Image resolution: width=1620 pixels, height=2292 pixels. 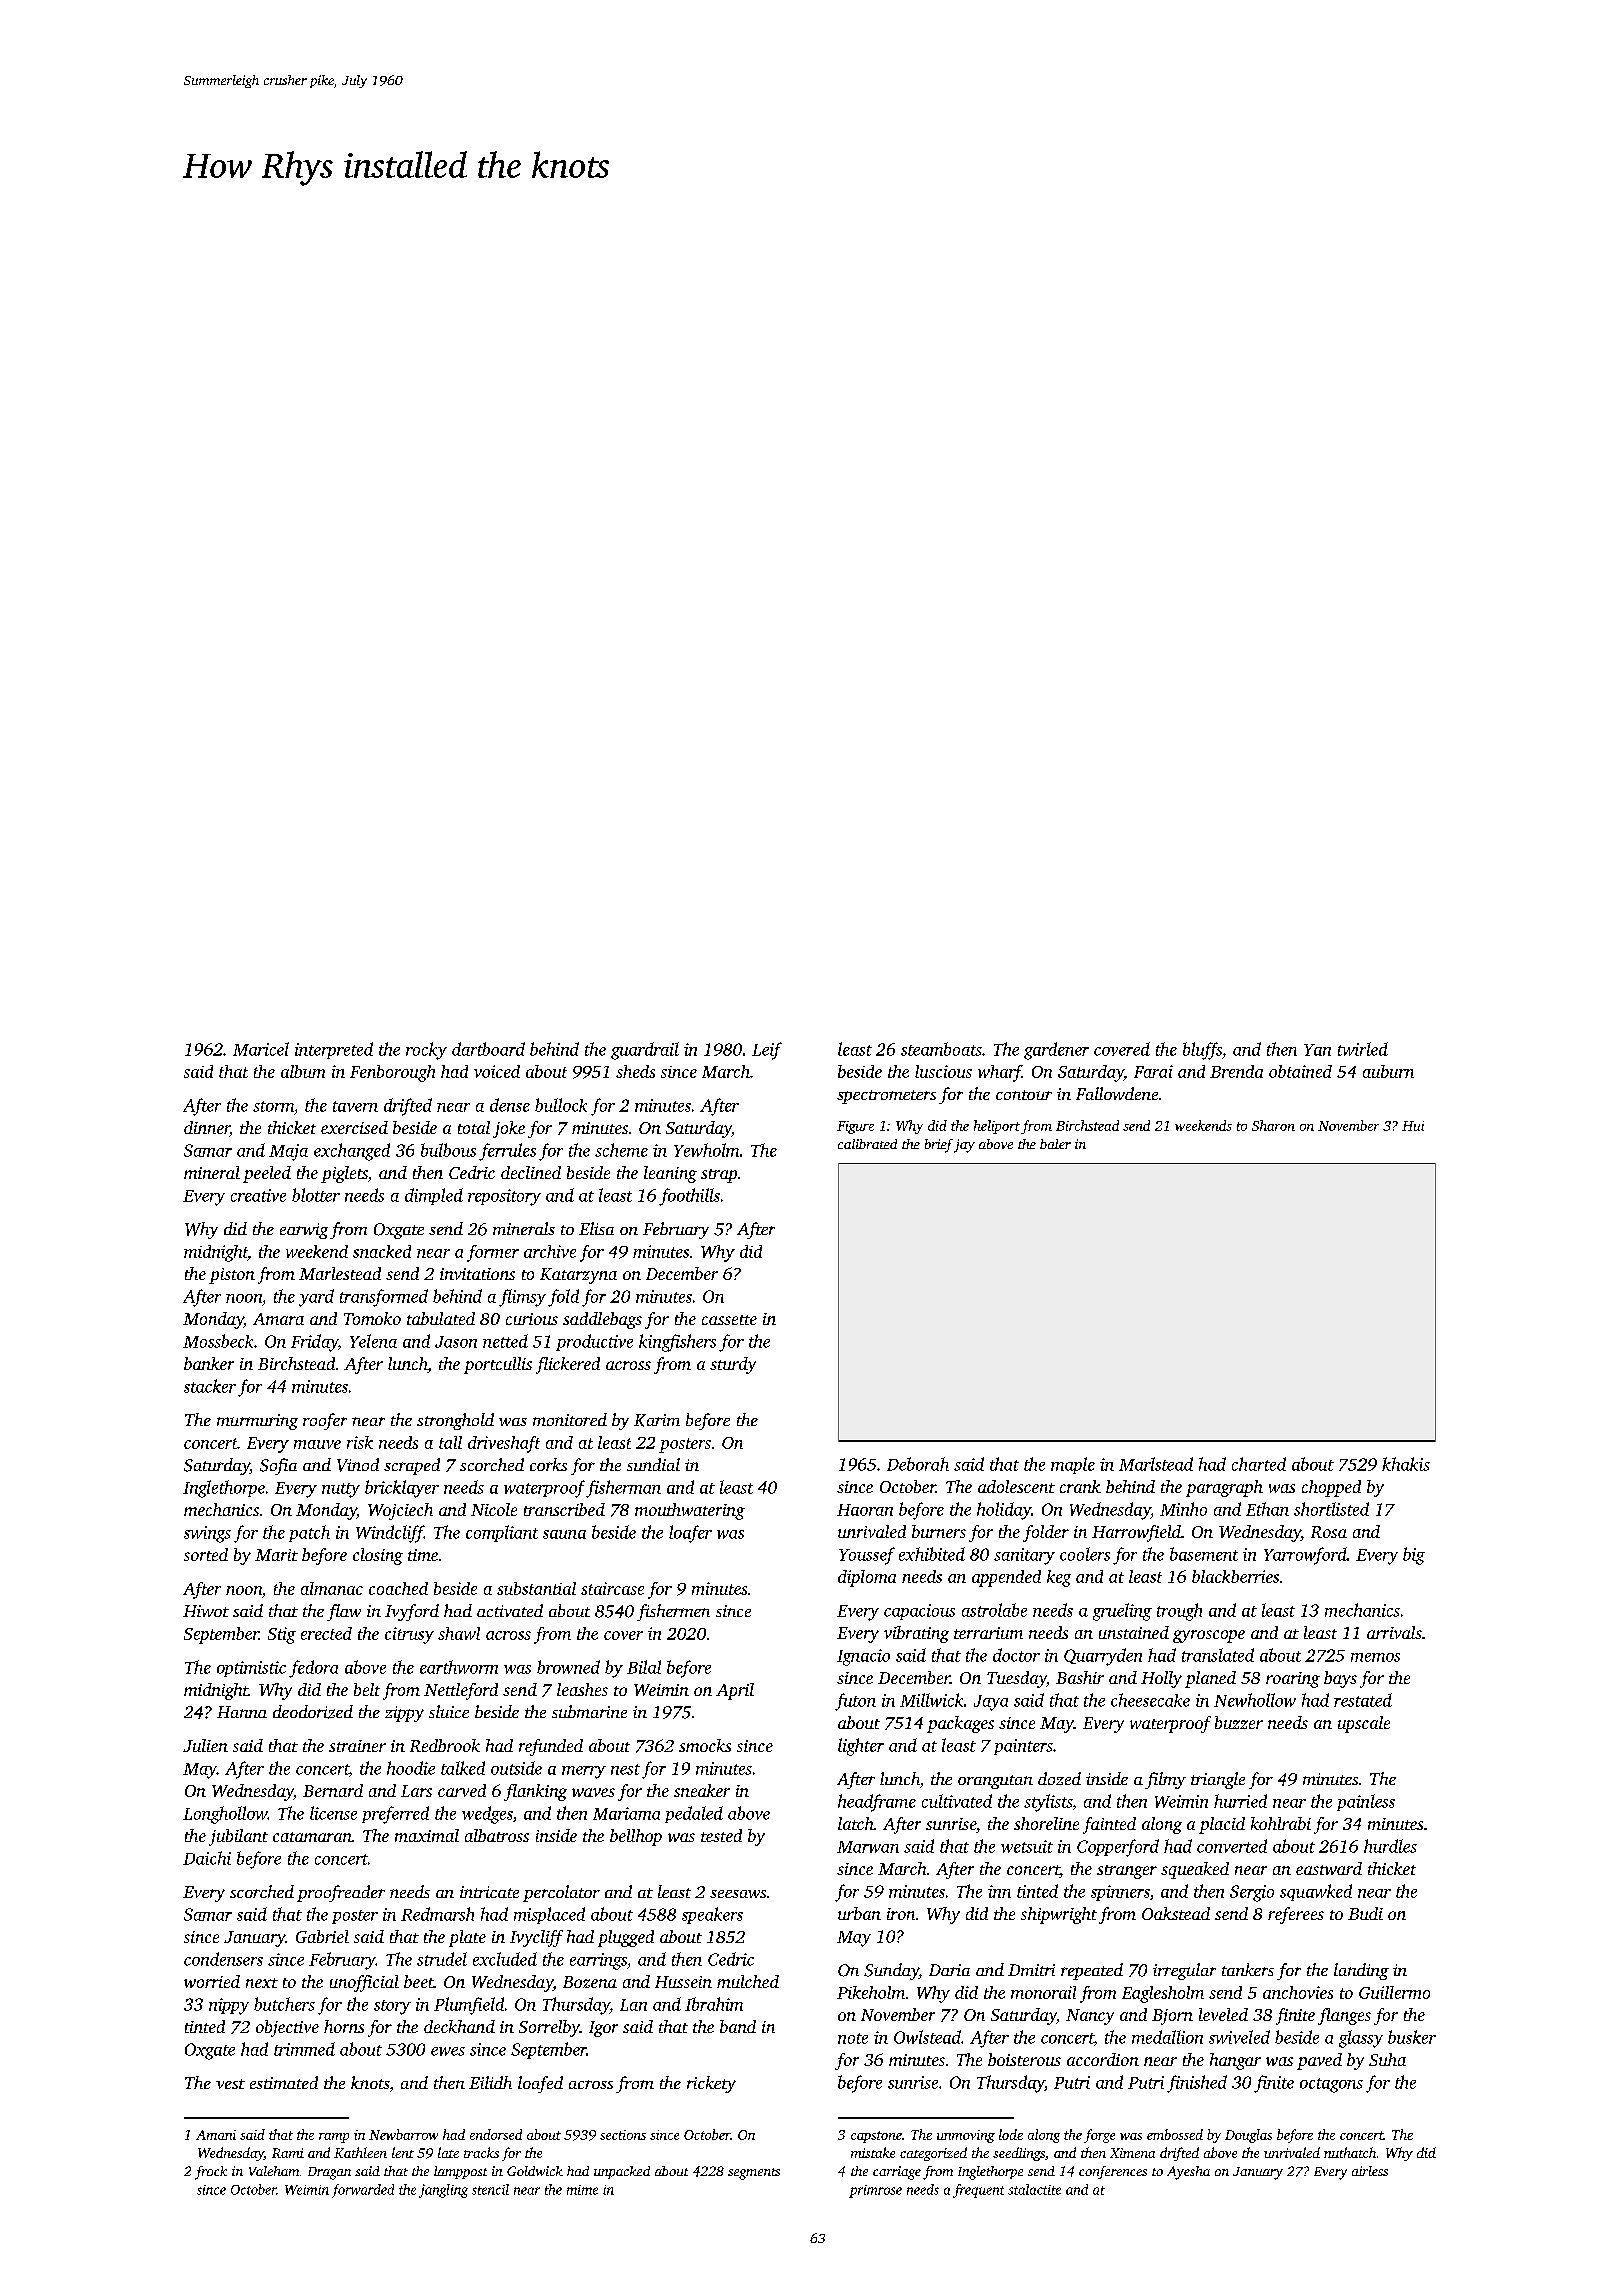 What do you see at coordinates (230, 2084) in the screenshot?
I see `vest` at bounding box center [230, 2084].
